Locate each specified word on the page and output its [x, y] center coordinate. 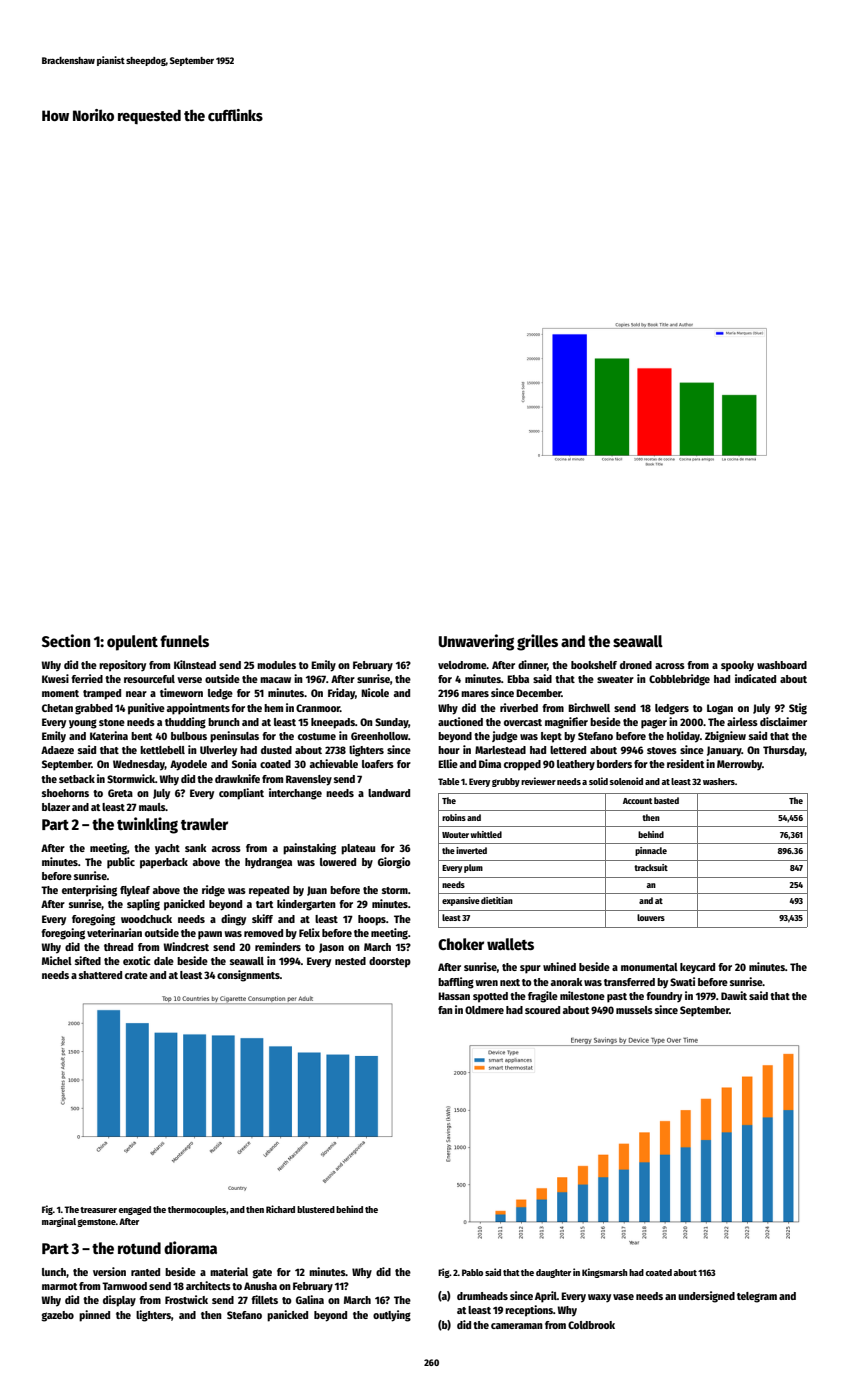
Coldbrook [591, 1325]
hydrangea [268, 863]
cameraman [517, 1326]
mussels [634, 1010]
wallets [510, 944]
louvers [651, 917]
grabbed [94, 709]
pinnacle [651, 851]
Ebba [518, 679]
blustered [316, 1209]
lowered [338, 862]
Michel [57, 960]
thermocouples [197, 1210]
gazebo [58, 1316]
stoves [662, 750]
